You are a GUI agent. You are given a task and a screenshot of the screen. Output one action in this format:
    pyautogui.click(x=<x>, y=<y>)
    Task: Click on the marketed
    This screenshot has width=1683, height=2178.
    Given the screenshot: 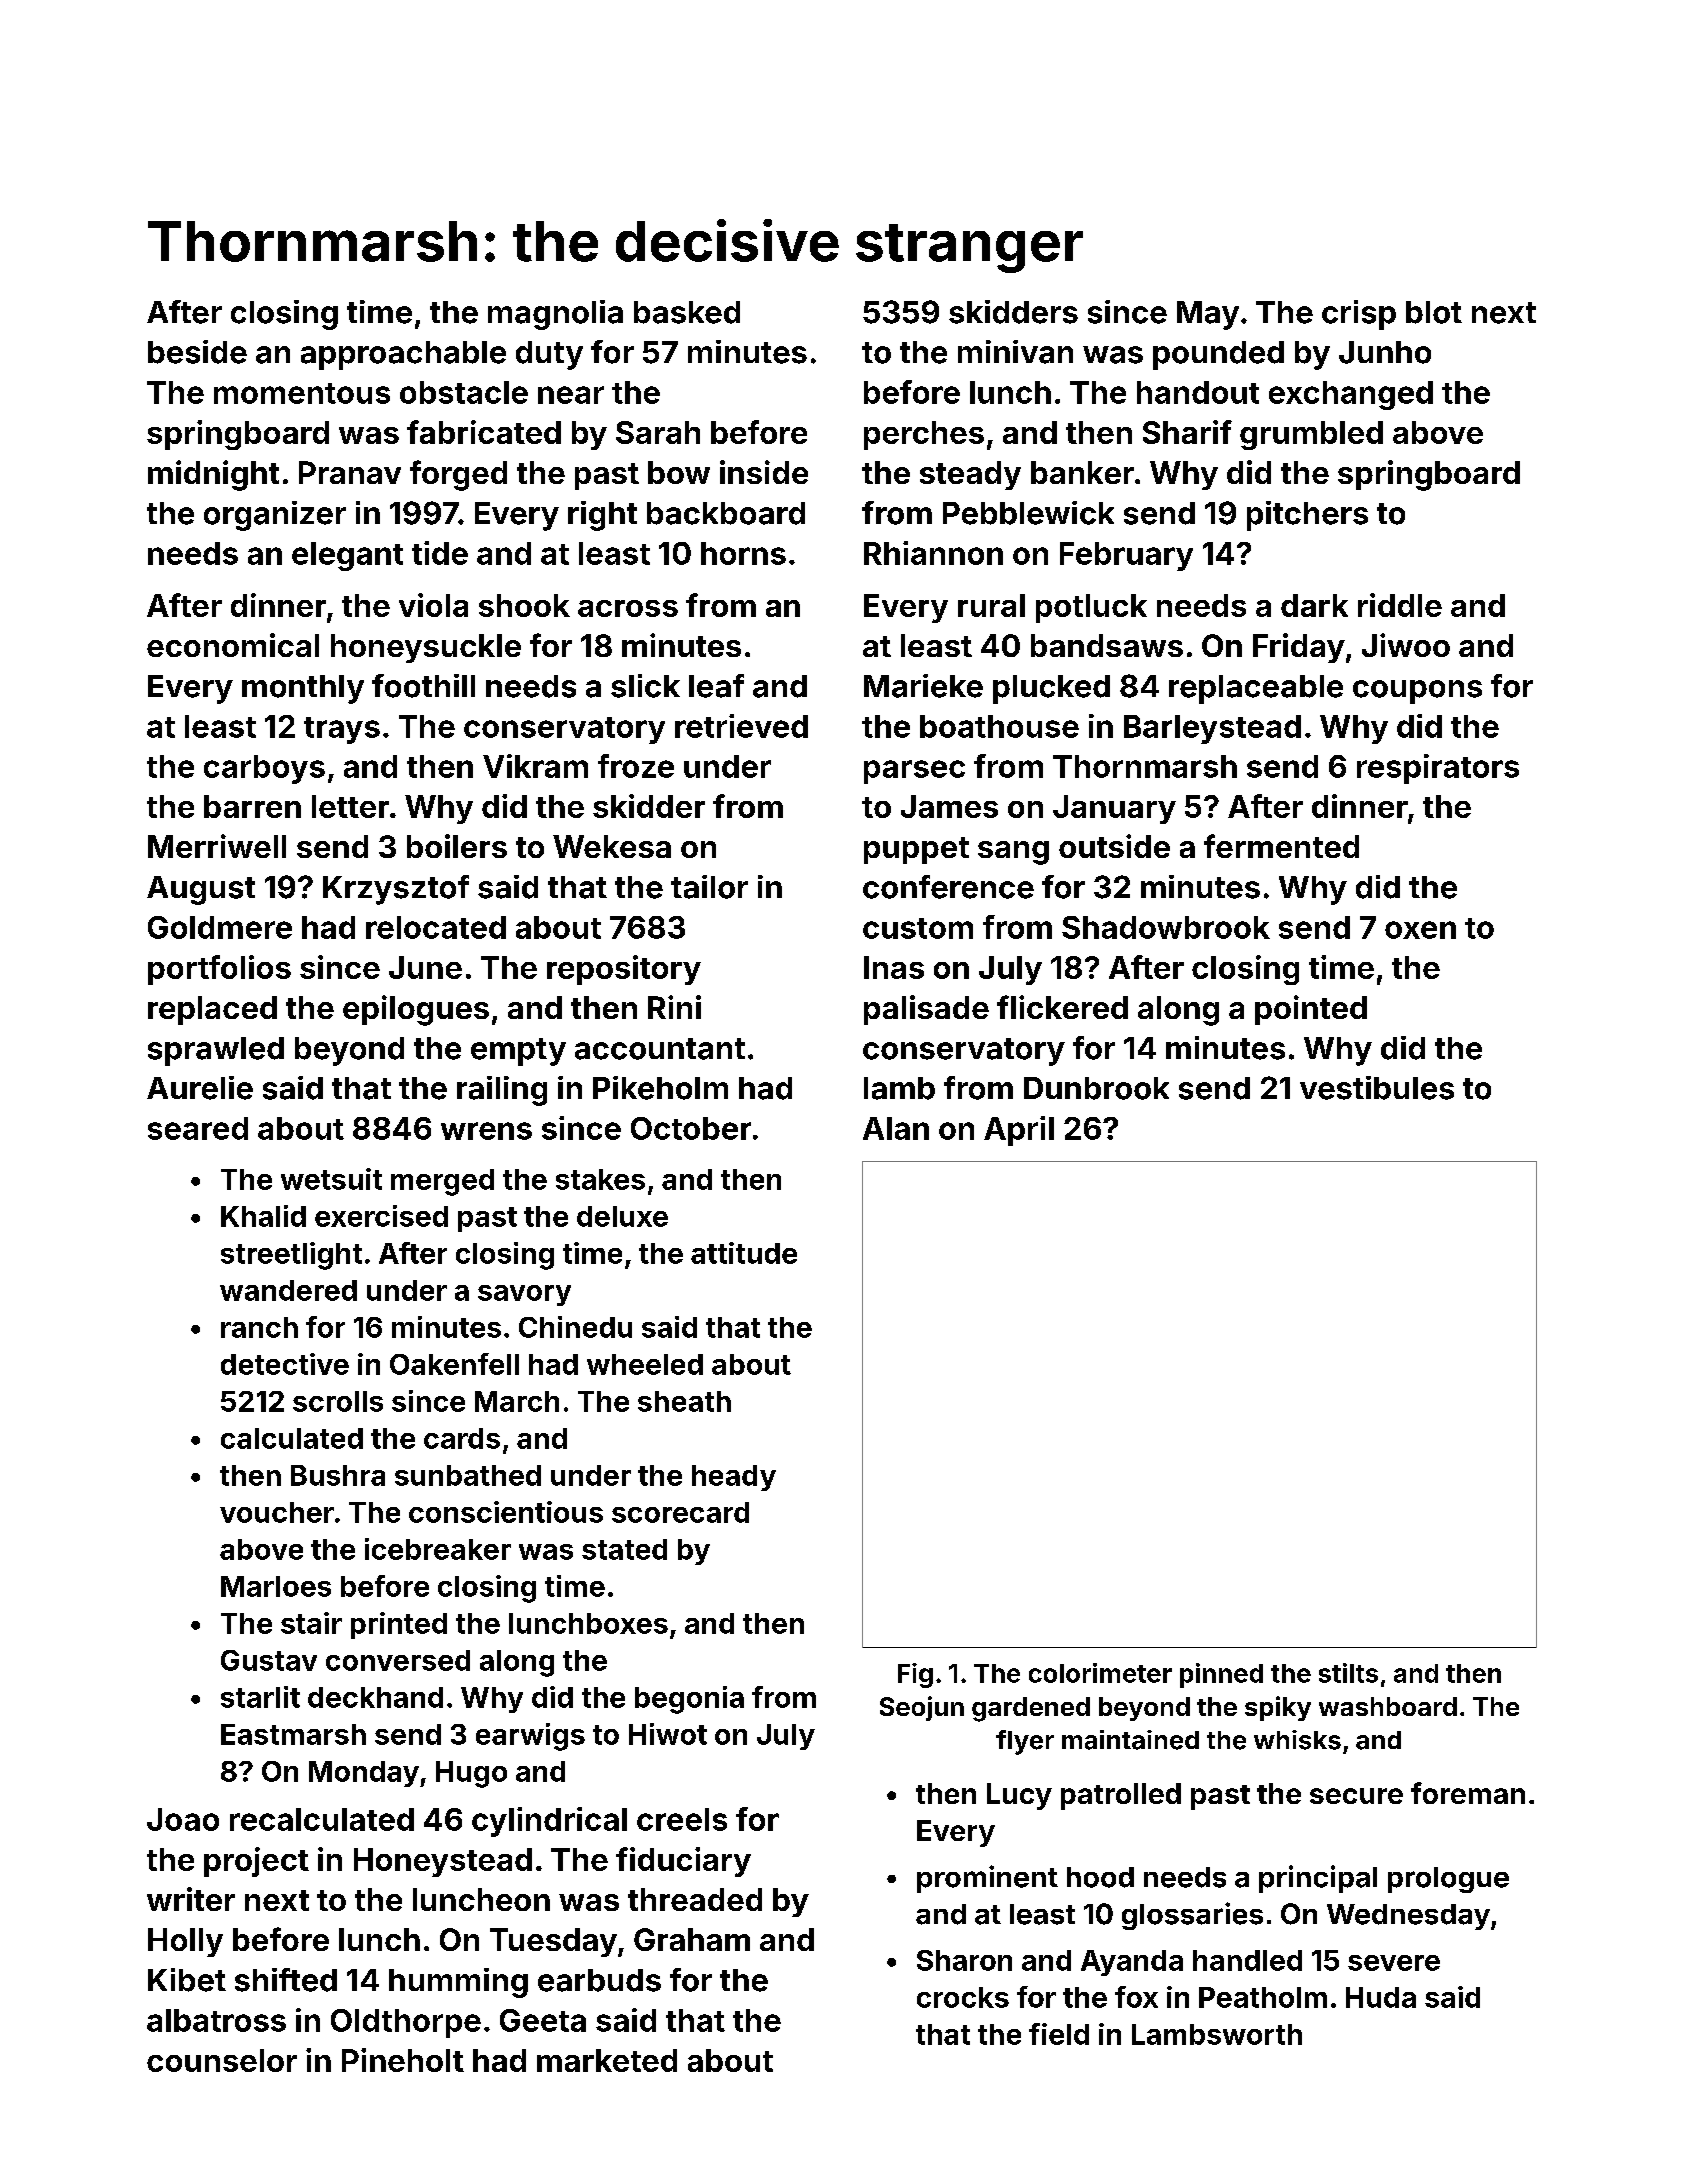 What is the action you would take?
    pyautogui.click(x=607, y=2060)
